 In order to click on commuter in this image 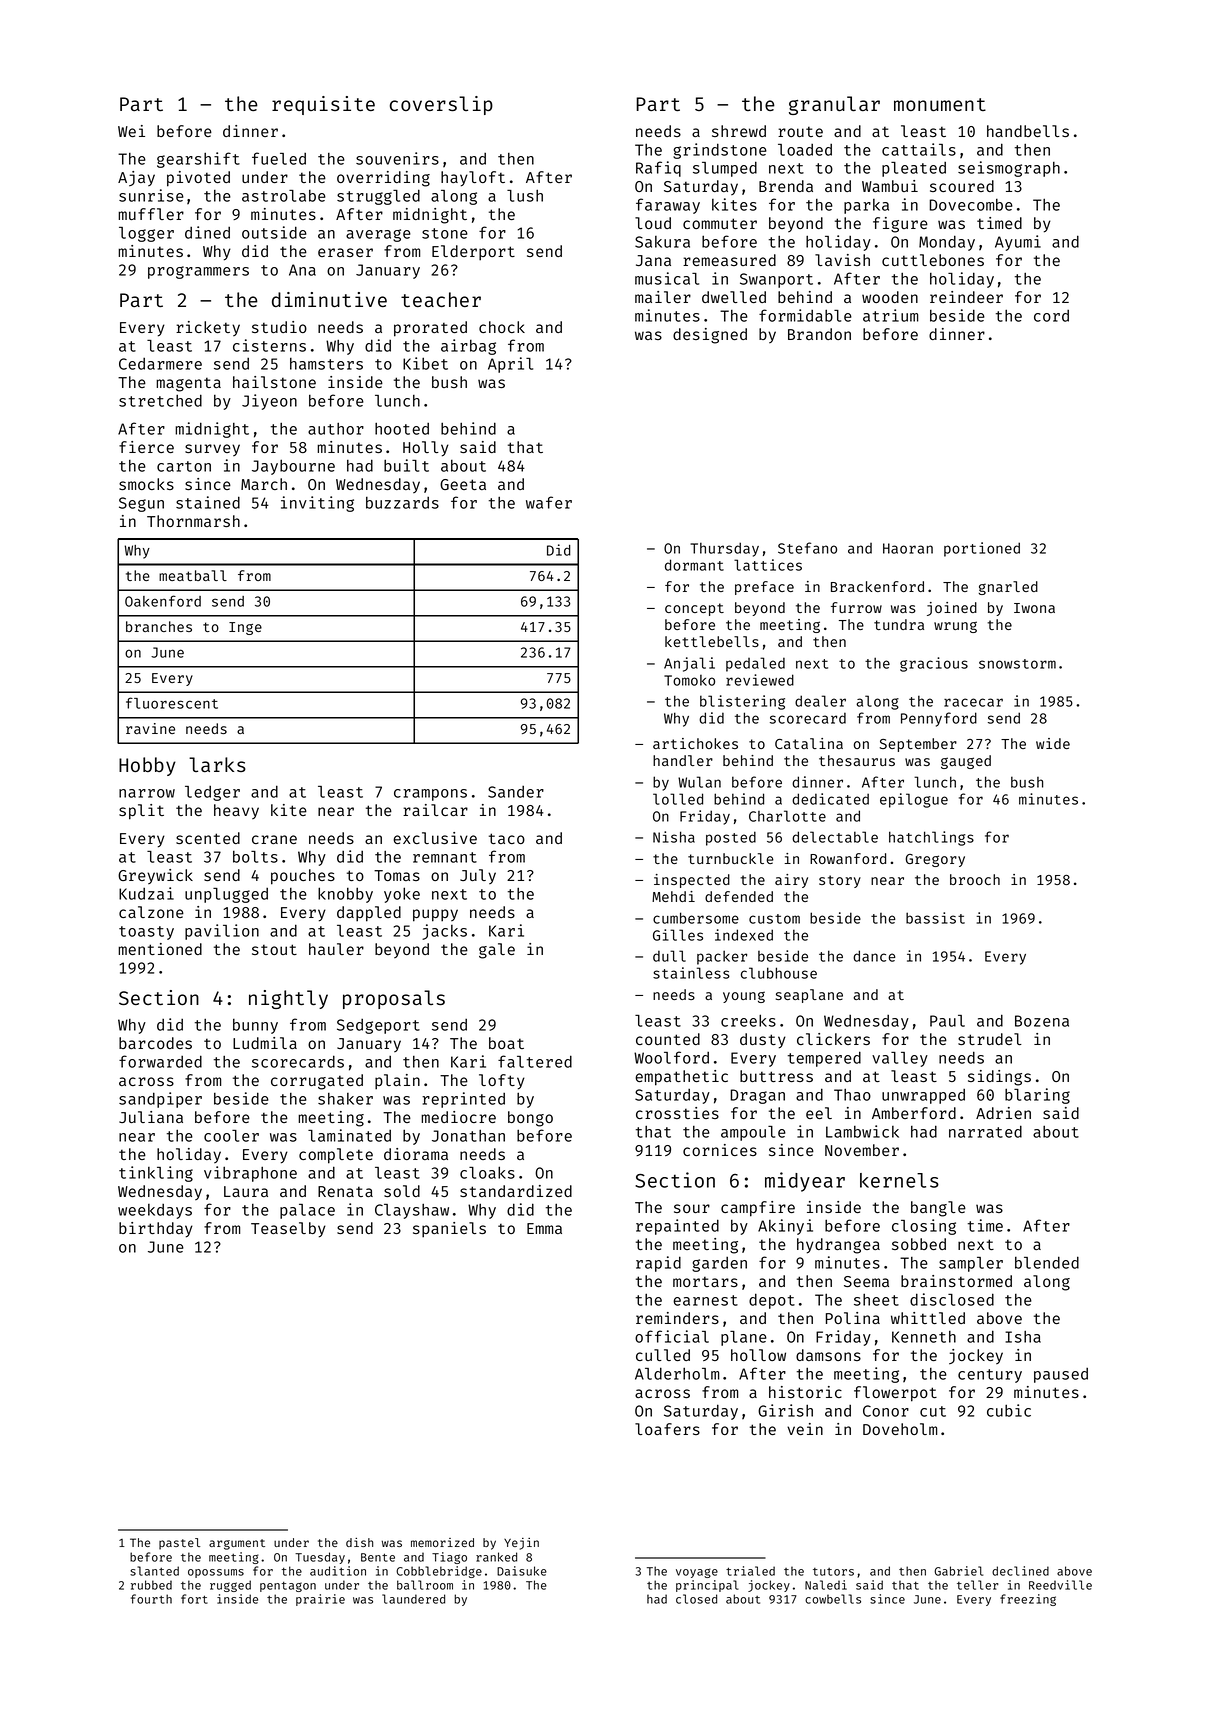, I will do `click(720, 223)`.
